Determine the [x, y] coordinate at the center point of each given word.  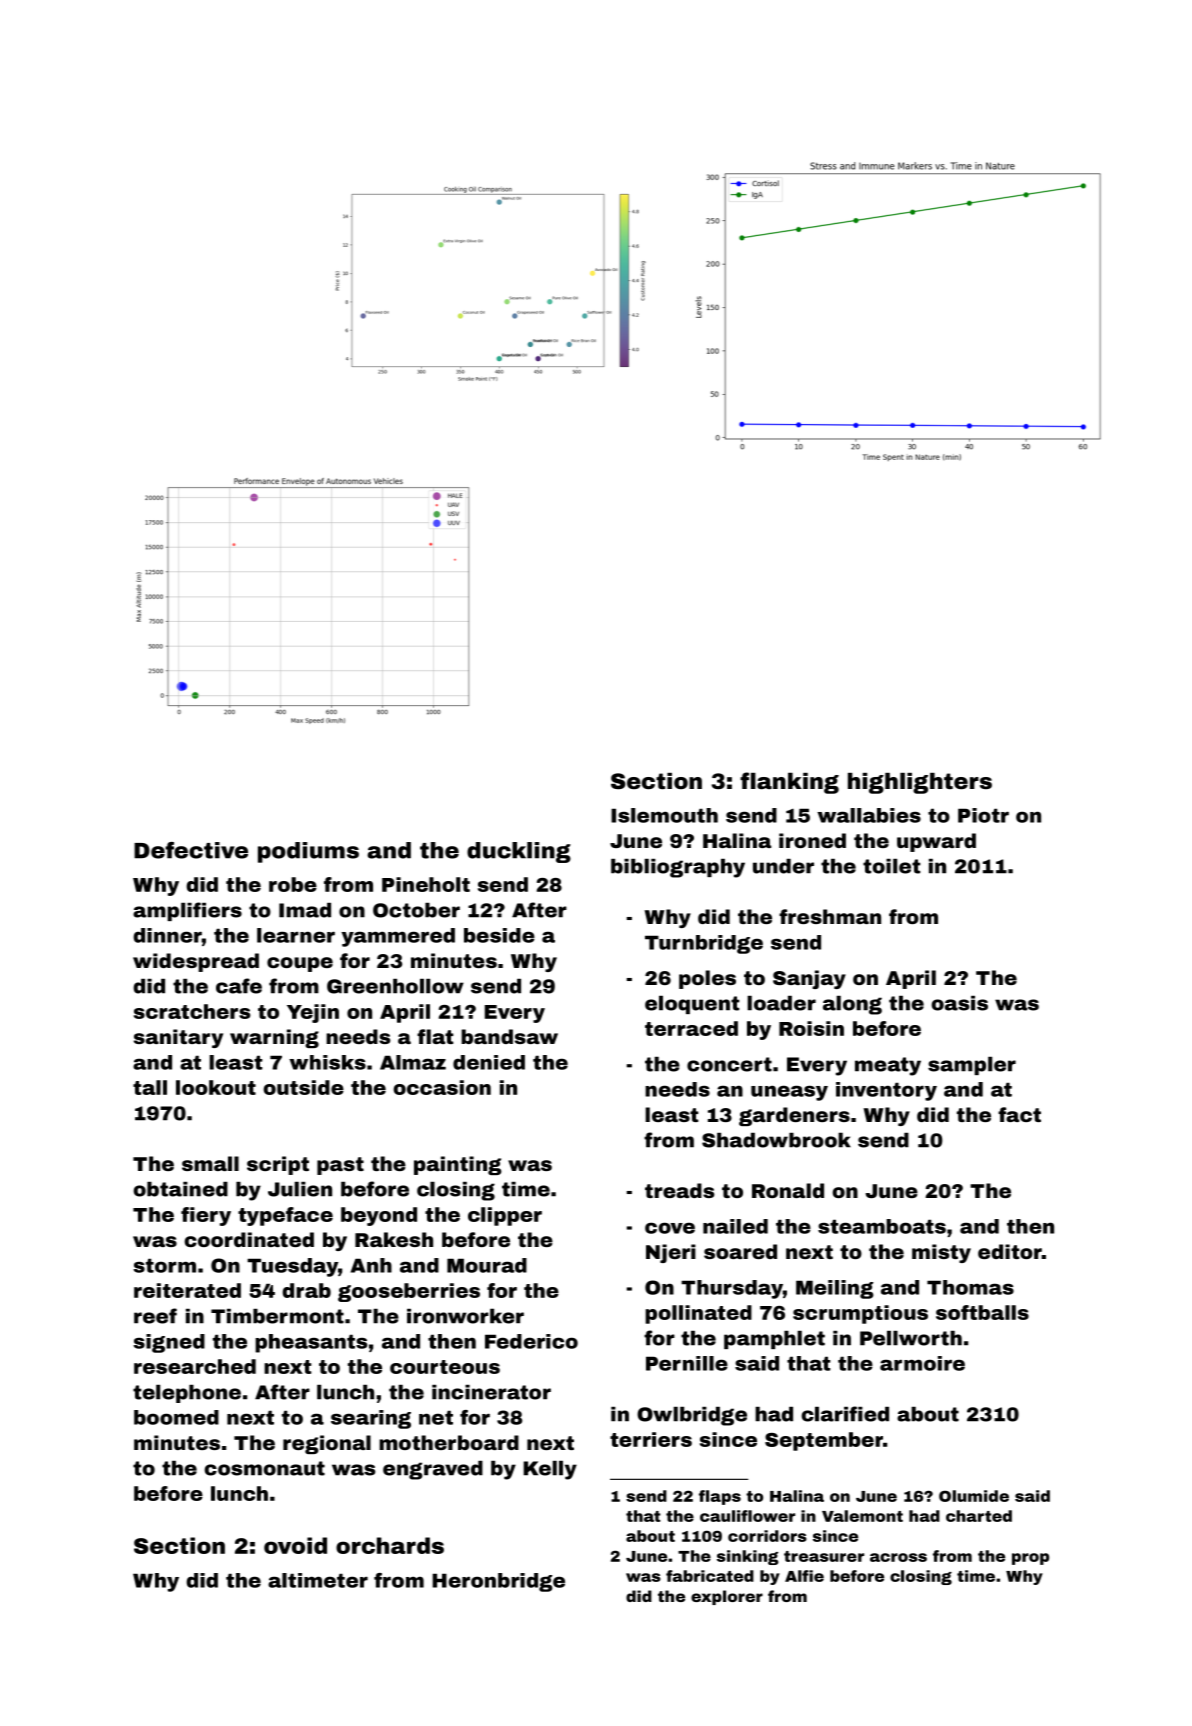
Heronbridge [498, 1582]
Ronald [788, 1190]
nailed [735, 1226]
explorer [727, 1597]
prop [1030, 1559]
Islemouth [664, 815]
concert [729, 1064]
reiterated [187, 1290]
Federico [531, 1341]
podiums [308, 852]
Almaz [413, 1062]
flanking [789, 783]
